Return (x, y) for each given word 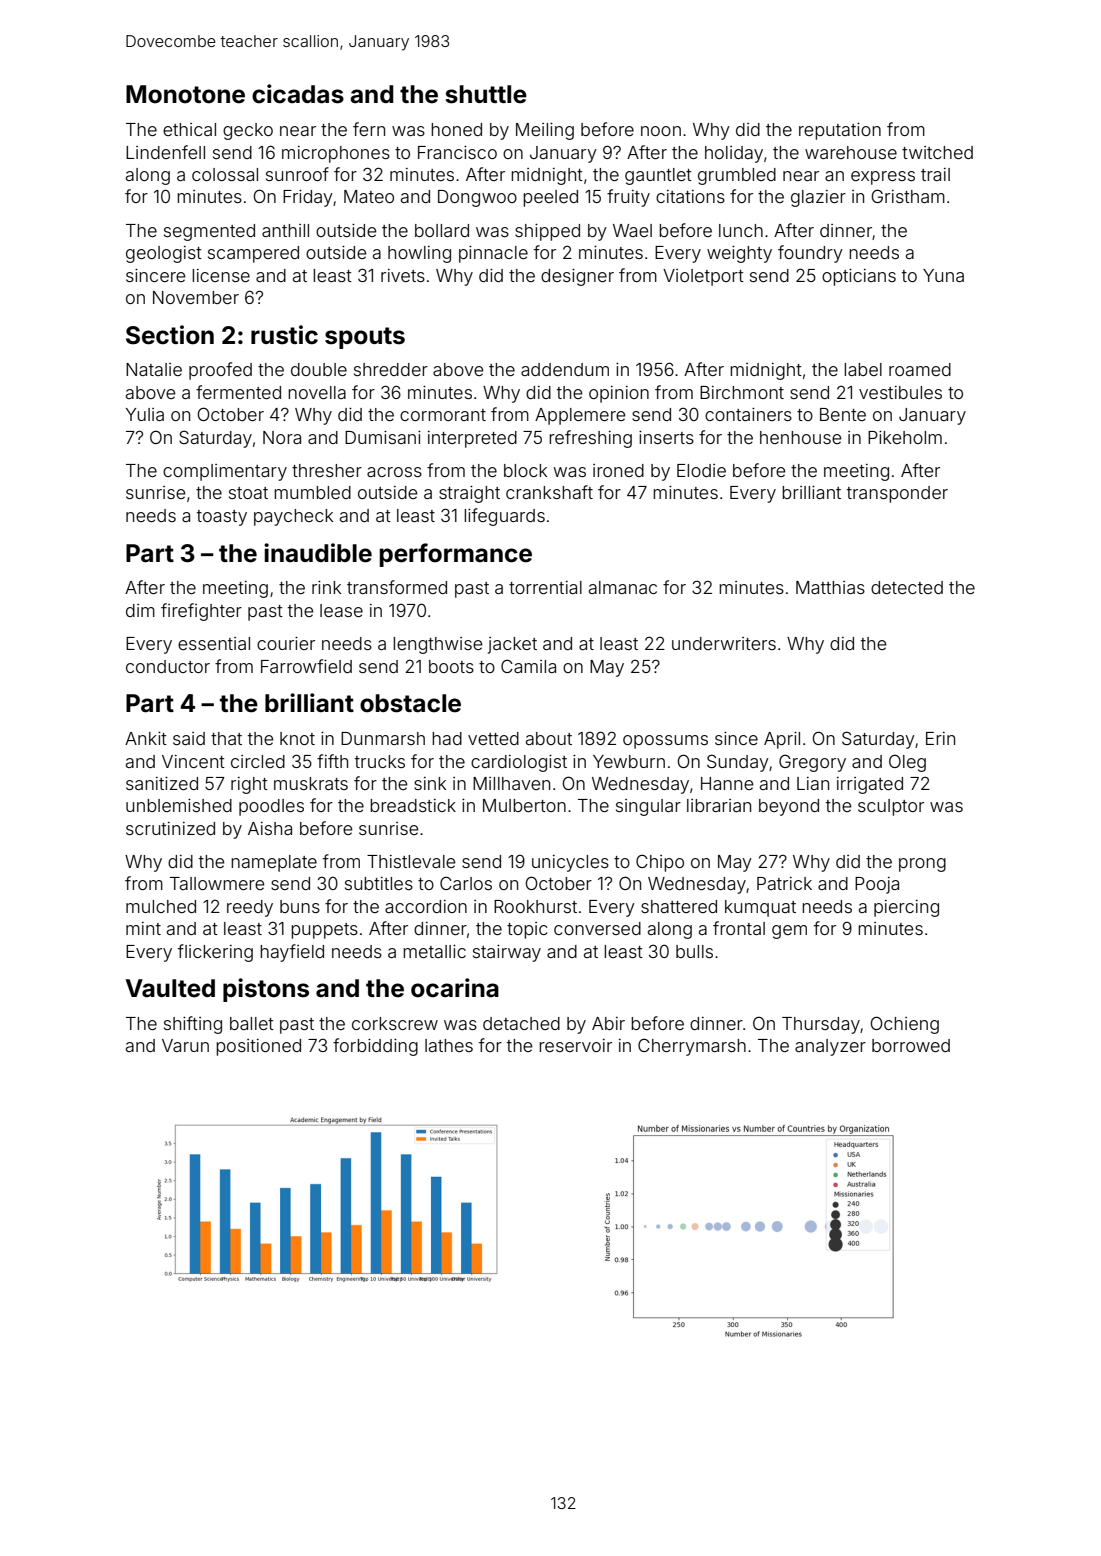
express (883, 178)
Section (170, 335)
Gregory (812, 763)
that (226, 738)
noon (661, 131)
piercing (906, 908)
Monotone (185, 94)
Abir (608, 1023)
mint (143, 928)
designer (577, 277)
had (447, 738)
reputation (840, 131)
